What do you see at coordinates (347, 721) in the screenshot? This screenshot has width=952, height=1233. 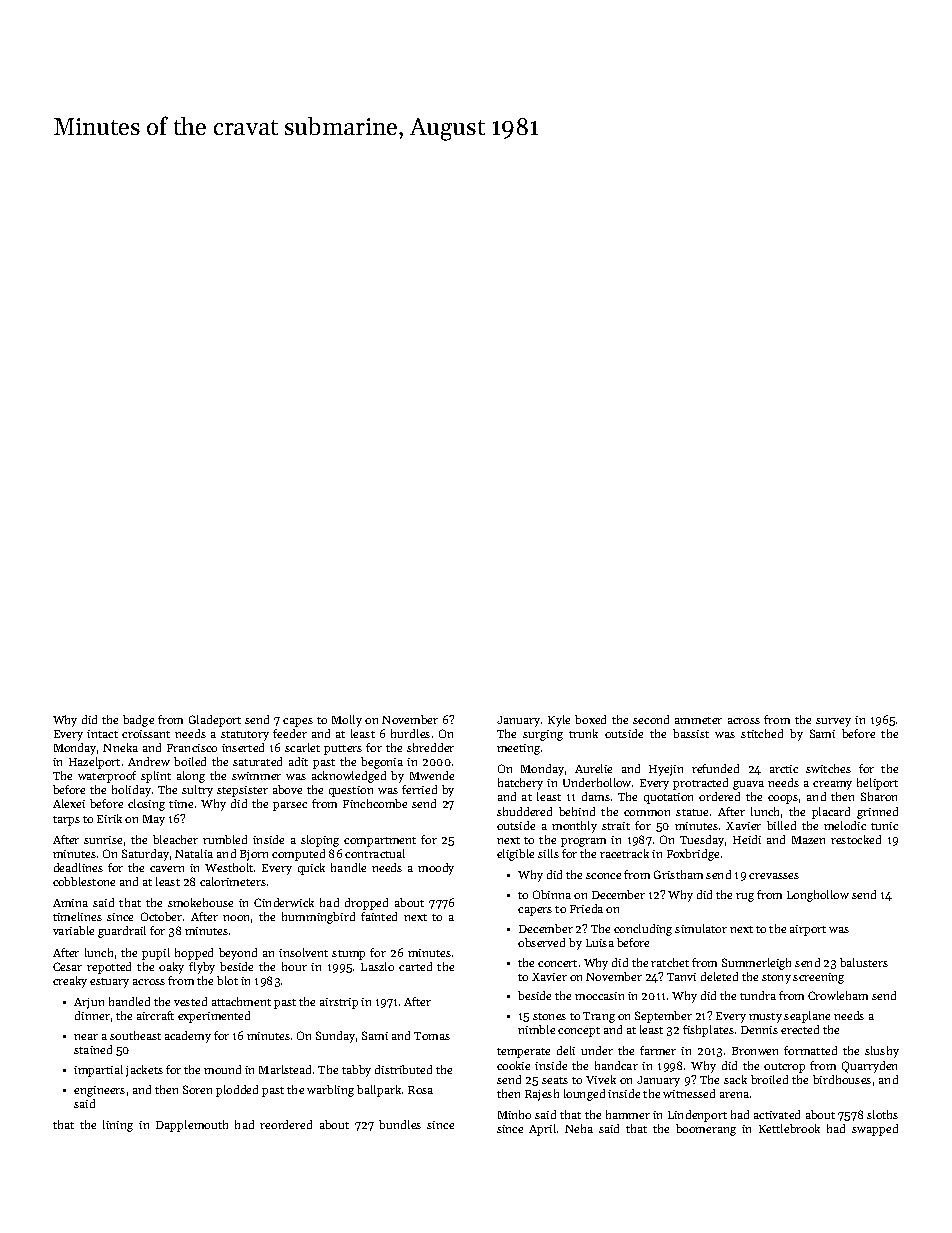 I see `Molly` at bounding box center [347, 721].
